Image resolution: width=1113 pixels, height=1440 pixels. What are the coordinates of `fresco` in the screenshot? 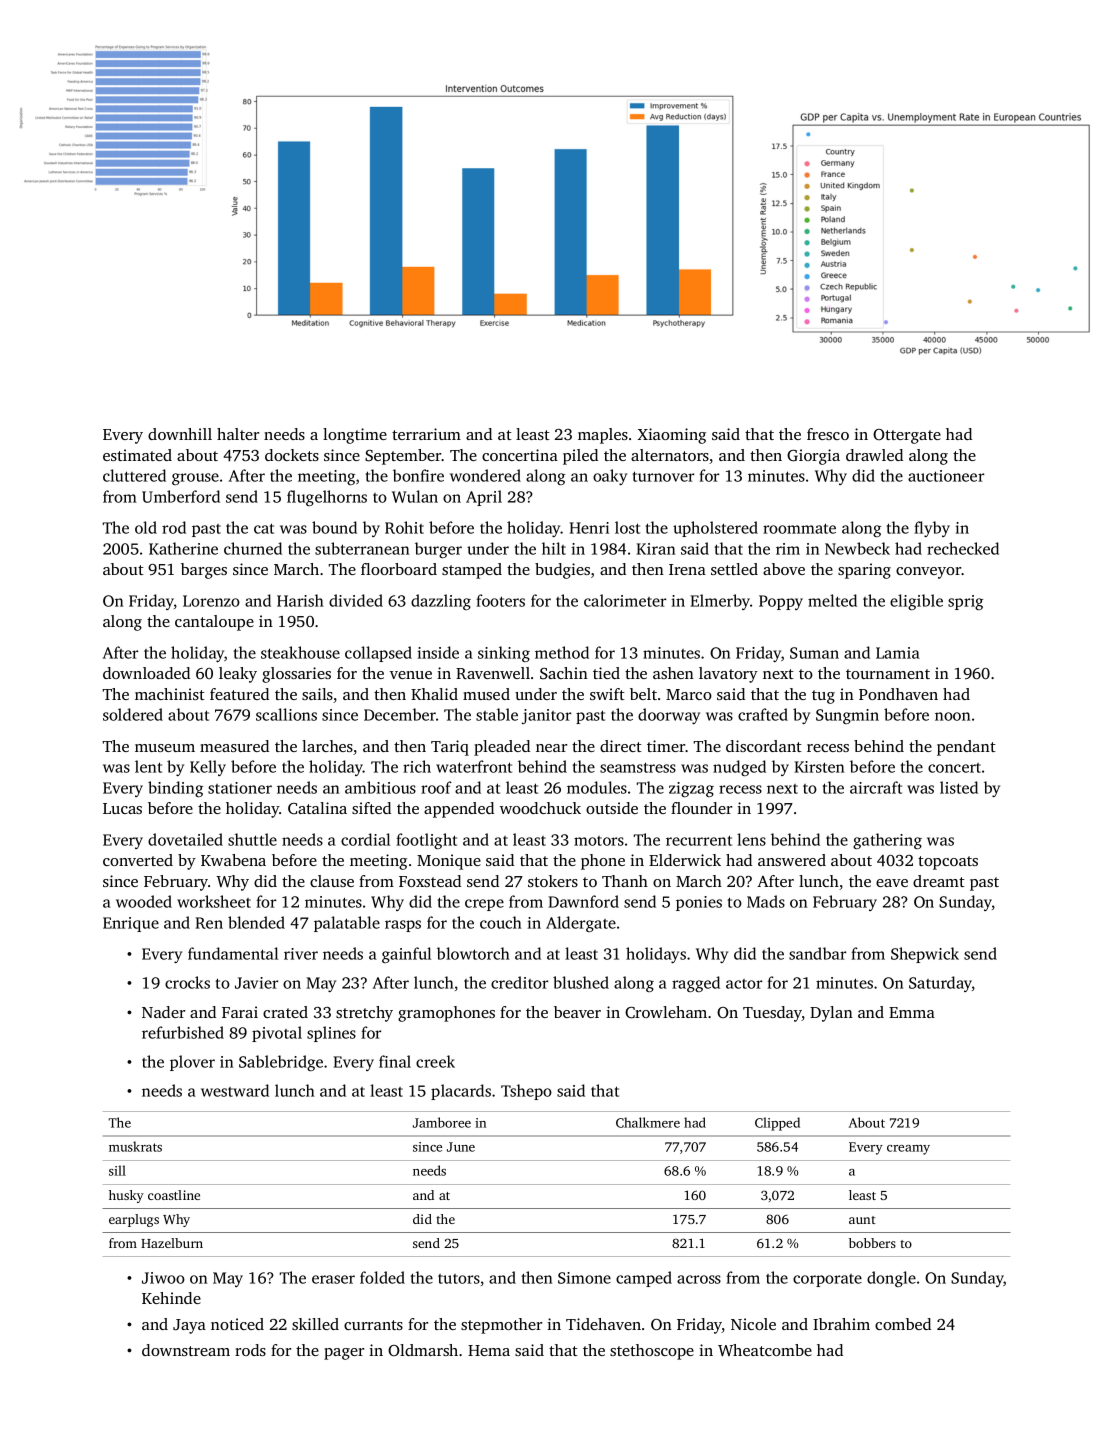 It's located at (828, 434).
